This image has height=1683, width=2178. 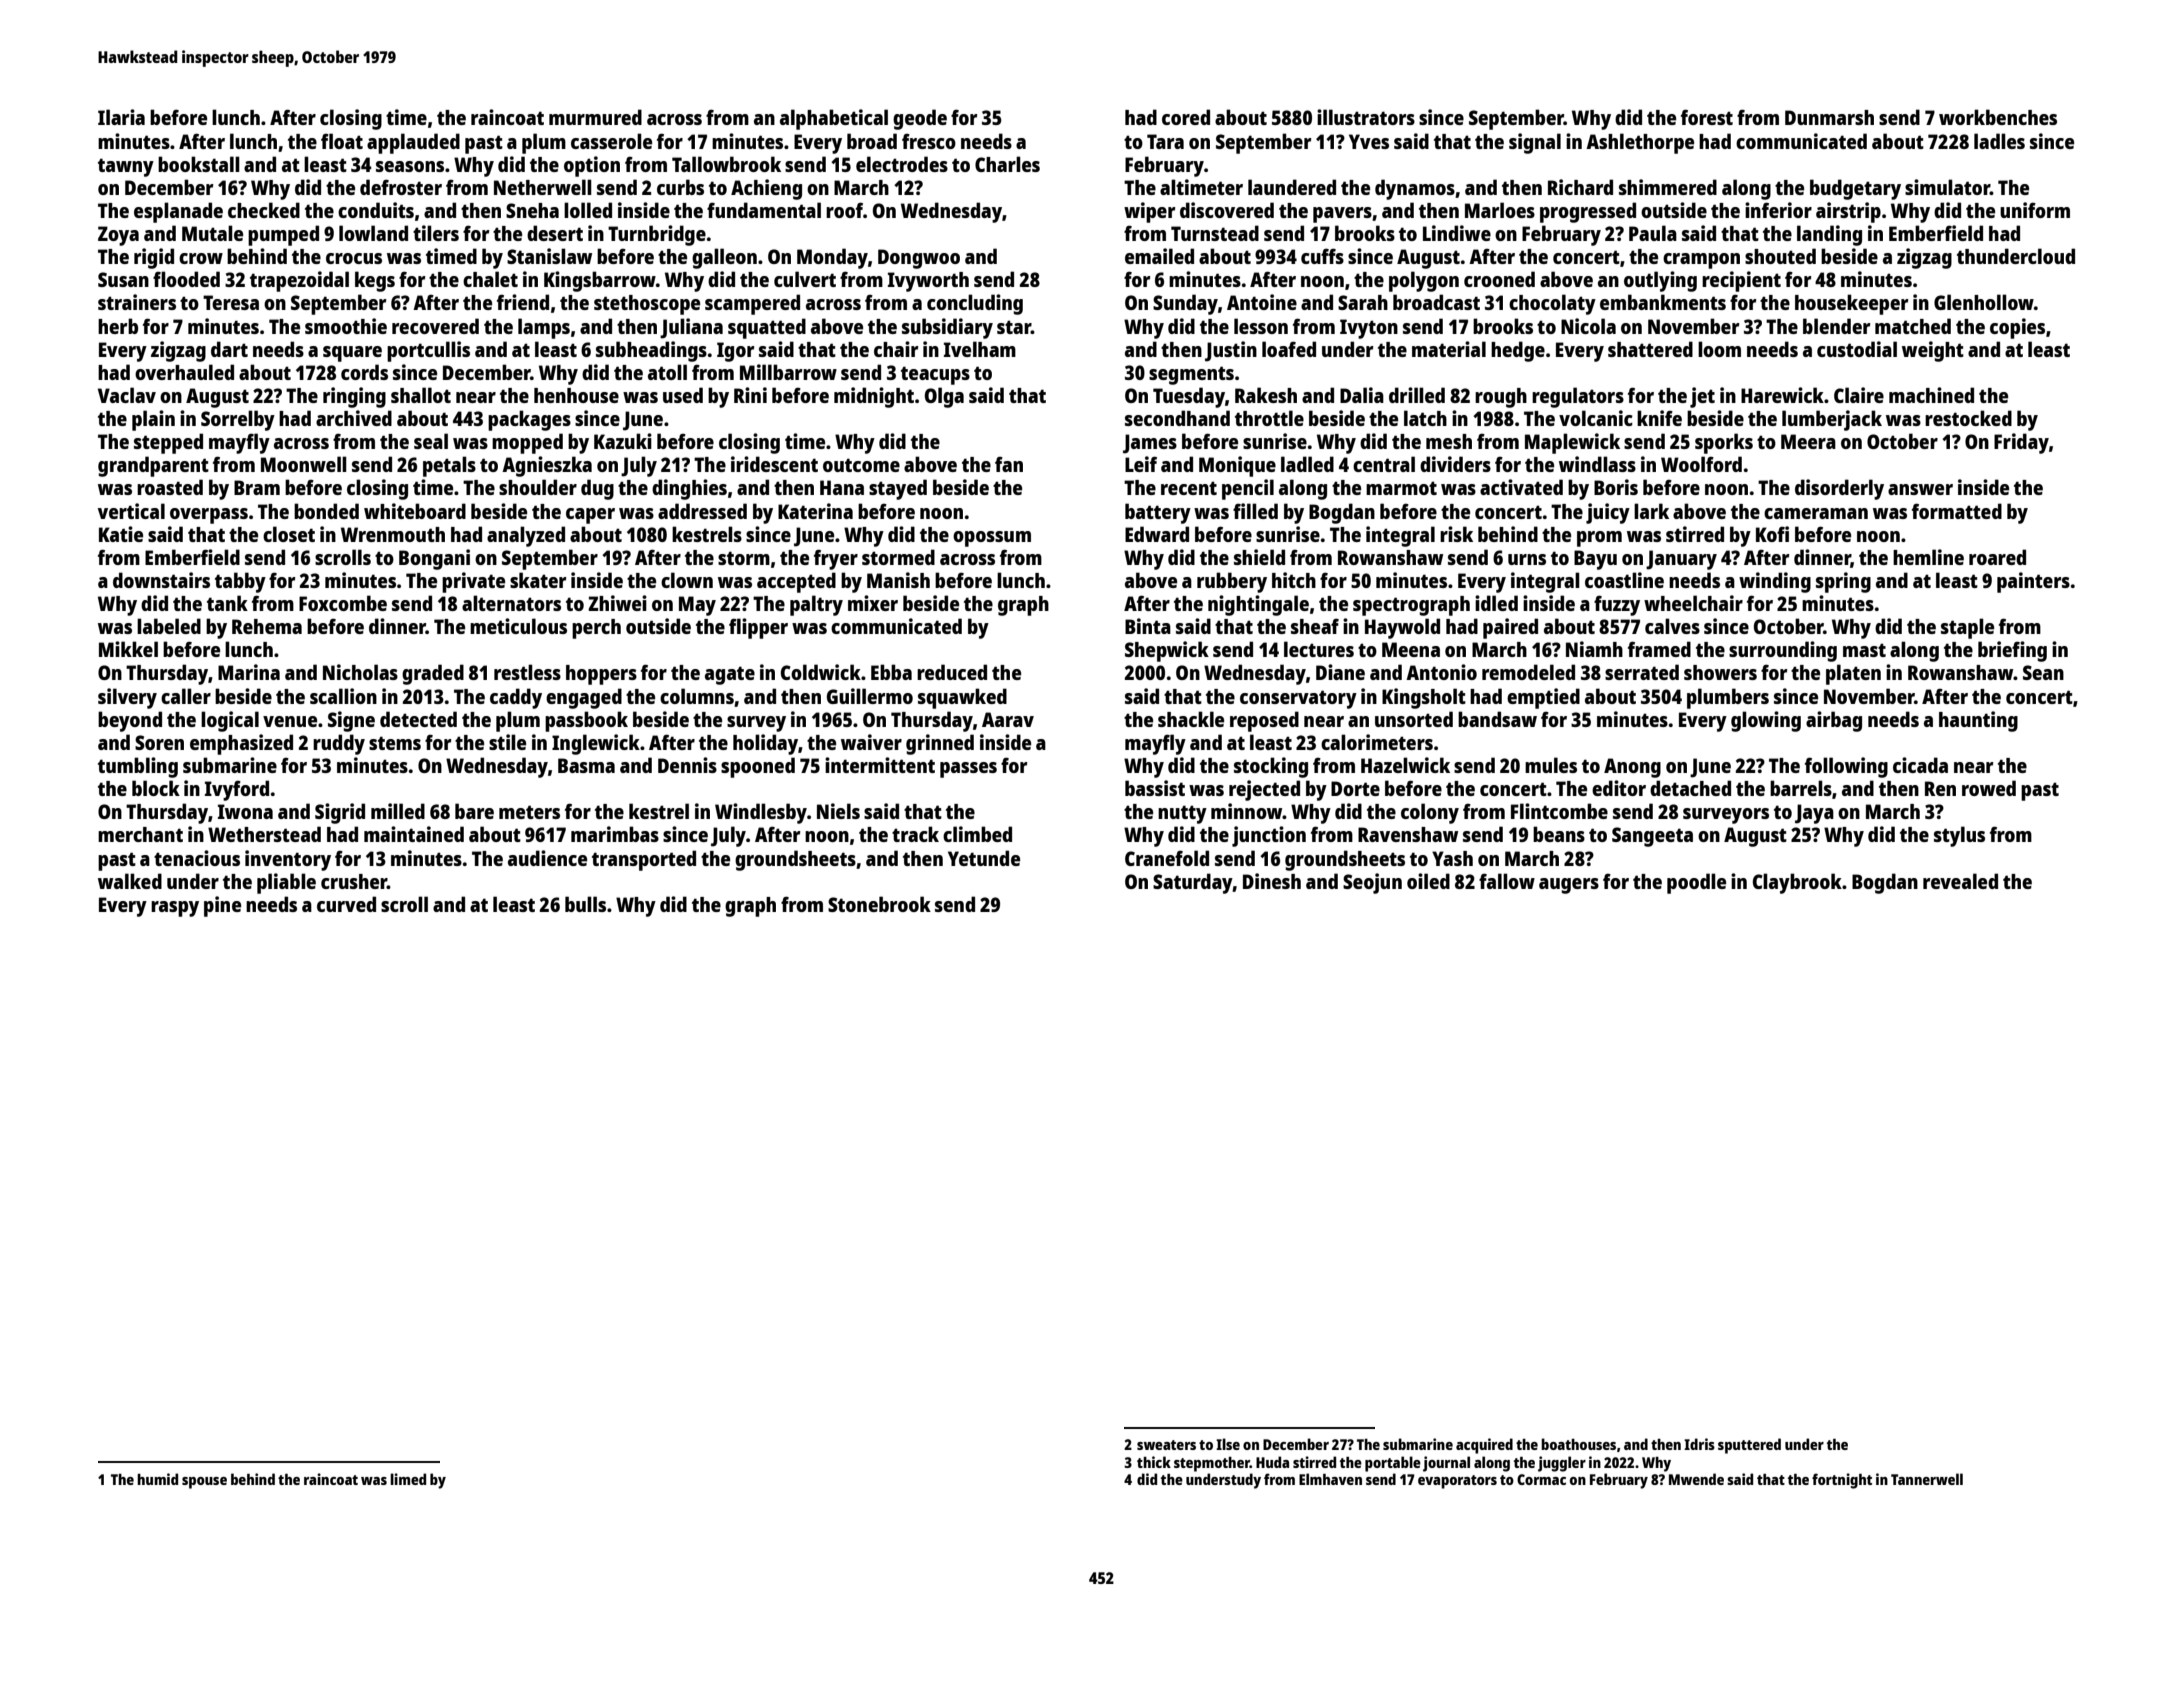 What do you see at coordinates (898, 489) in the image?
I see `stayed` at bounding box center [898, 489].
